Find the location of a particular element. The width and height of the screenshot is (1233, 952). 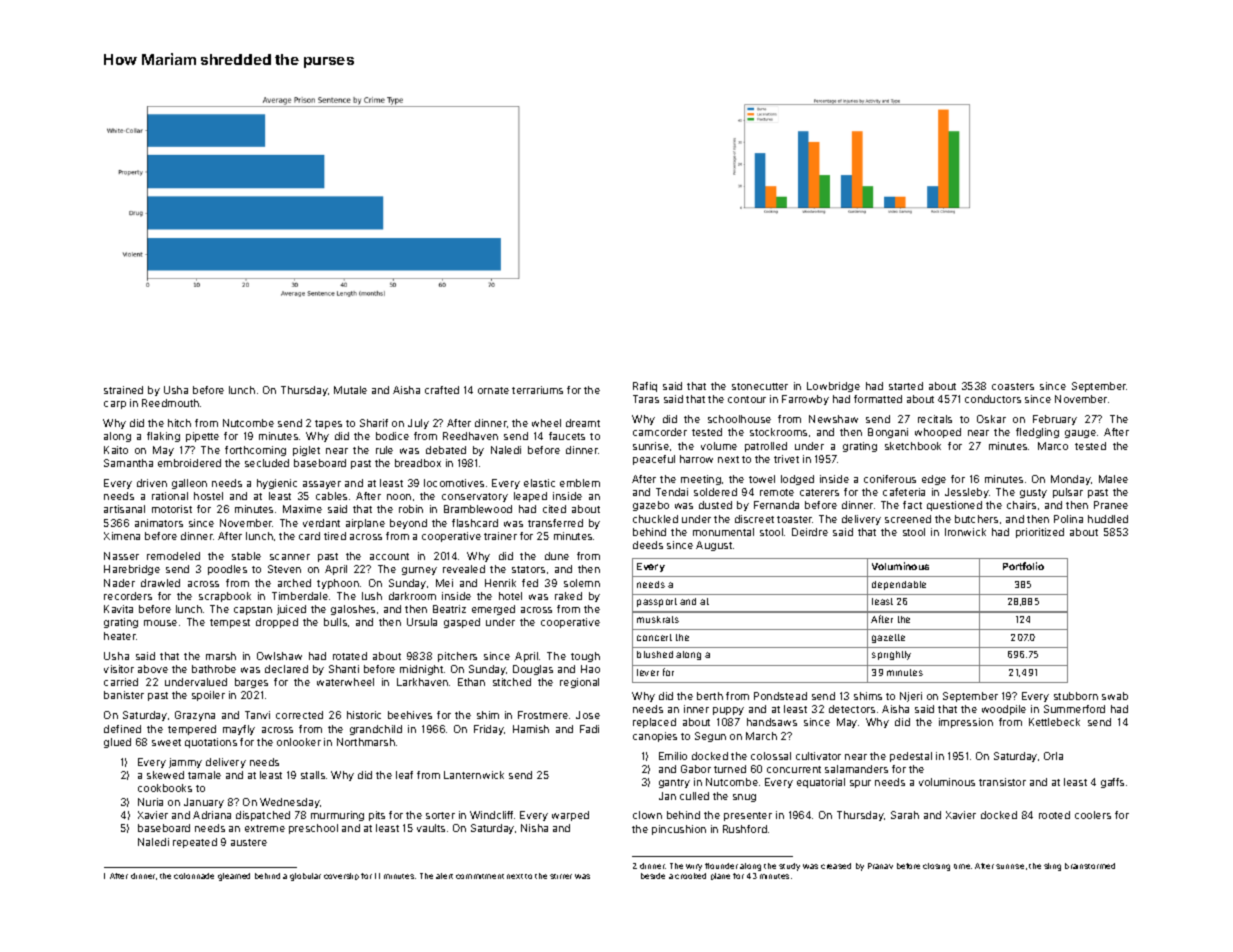

strained is located at coordinates (123, 390).
